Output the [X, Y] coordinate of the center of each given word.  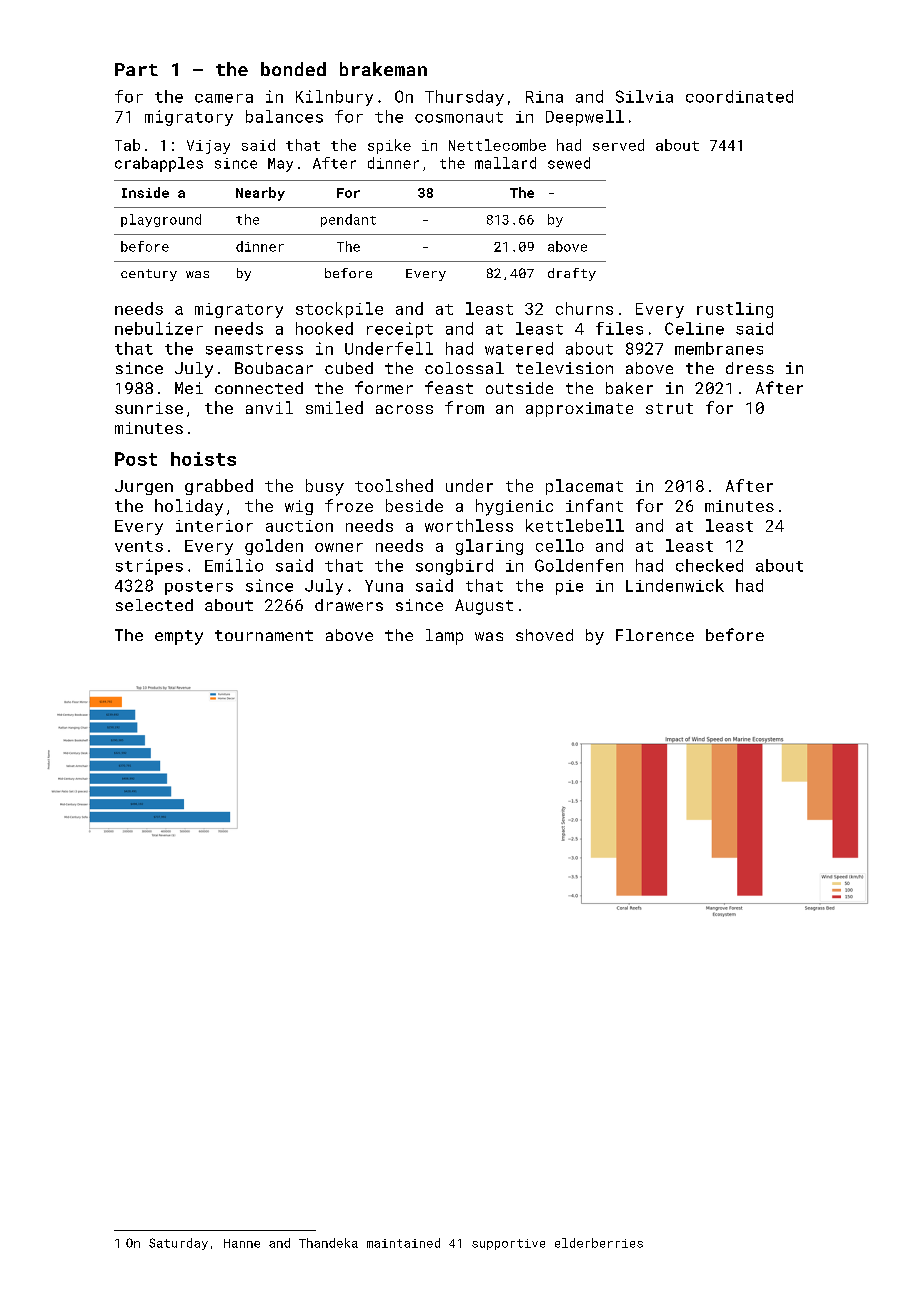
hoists [203, 459]
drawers [349, 605]
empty [179, 637]
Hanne [242, 1243]
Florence [655, 635]
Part [136, 69]
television [564, 368]
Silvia [644, 96]
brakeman [383, 69]
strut [669, 408]
